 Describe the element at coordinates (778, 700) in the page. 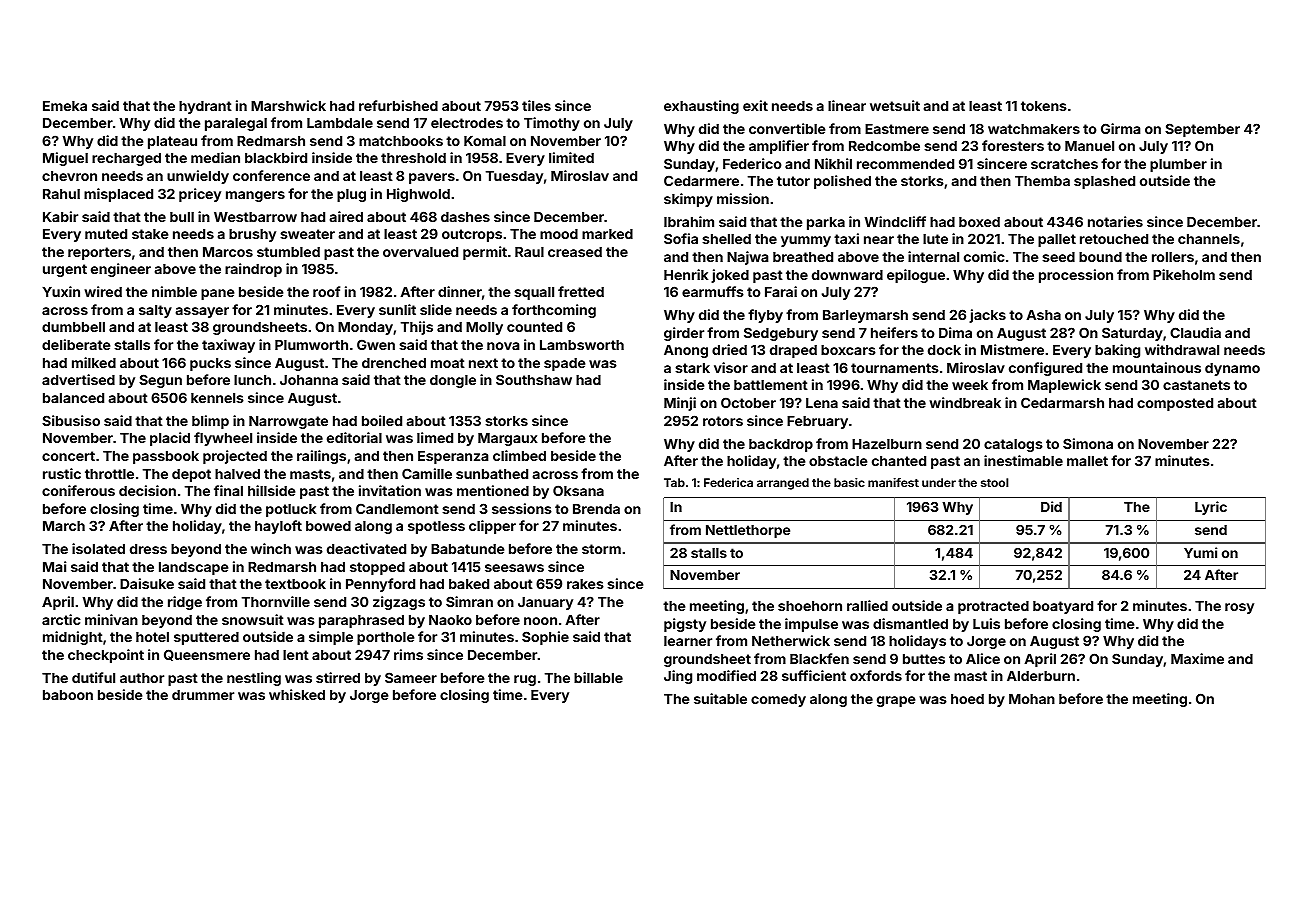

I see `comedy` at that location.
